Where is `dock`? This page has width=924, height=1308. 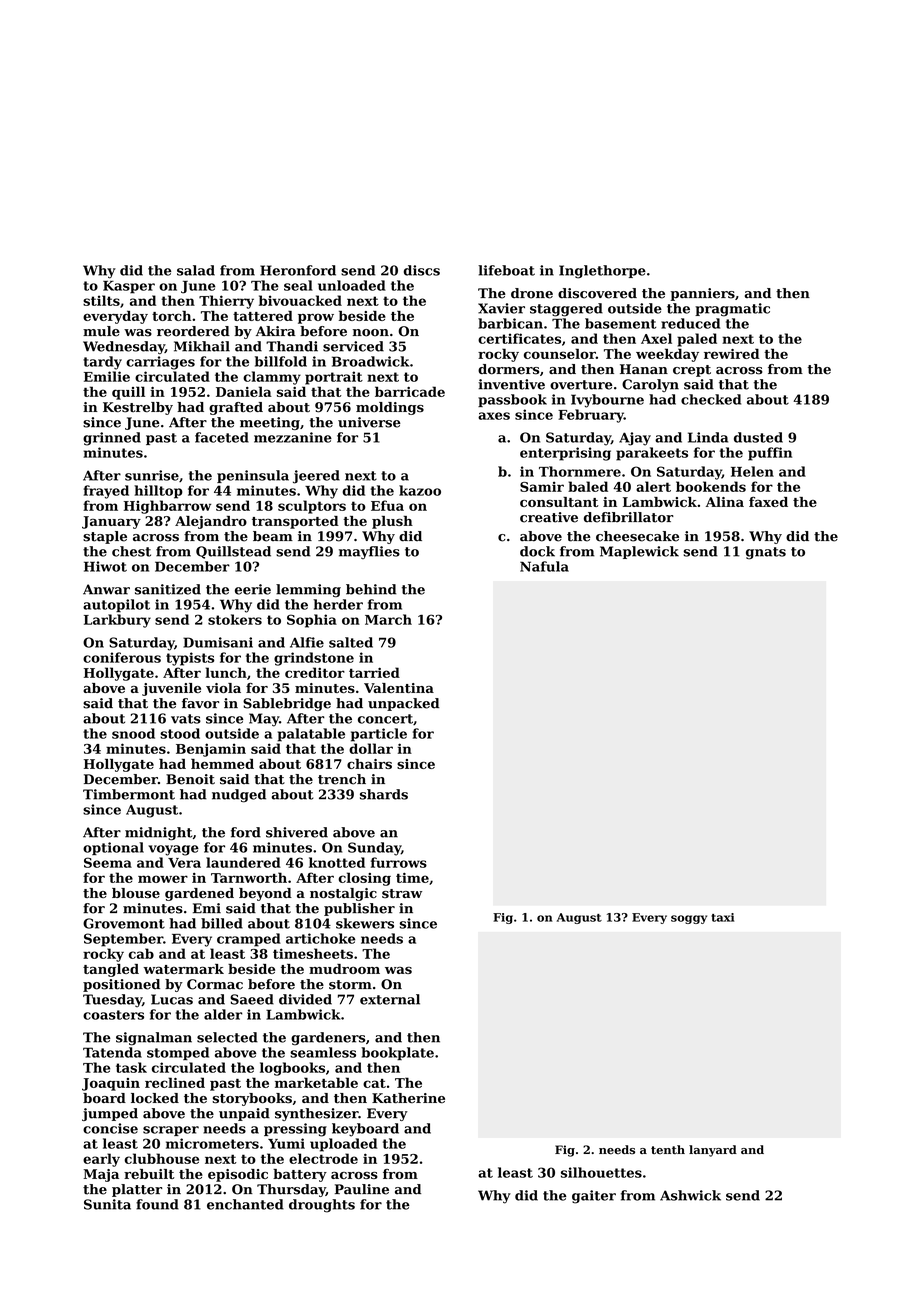 dock is located at coordinates (537, 551).
